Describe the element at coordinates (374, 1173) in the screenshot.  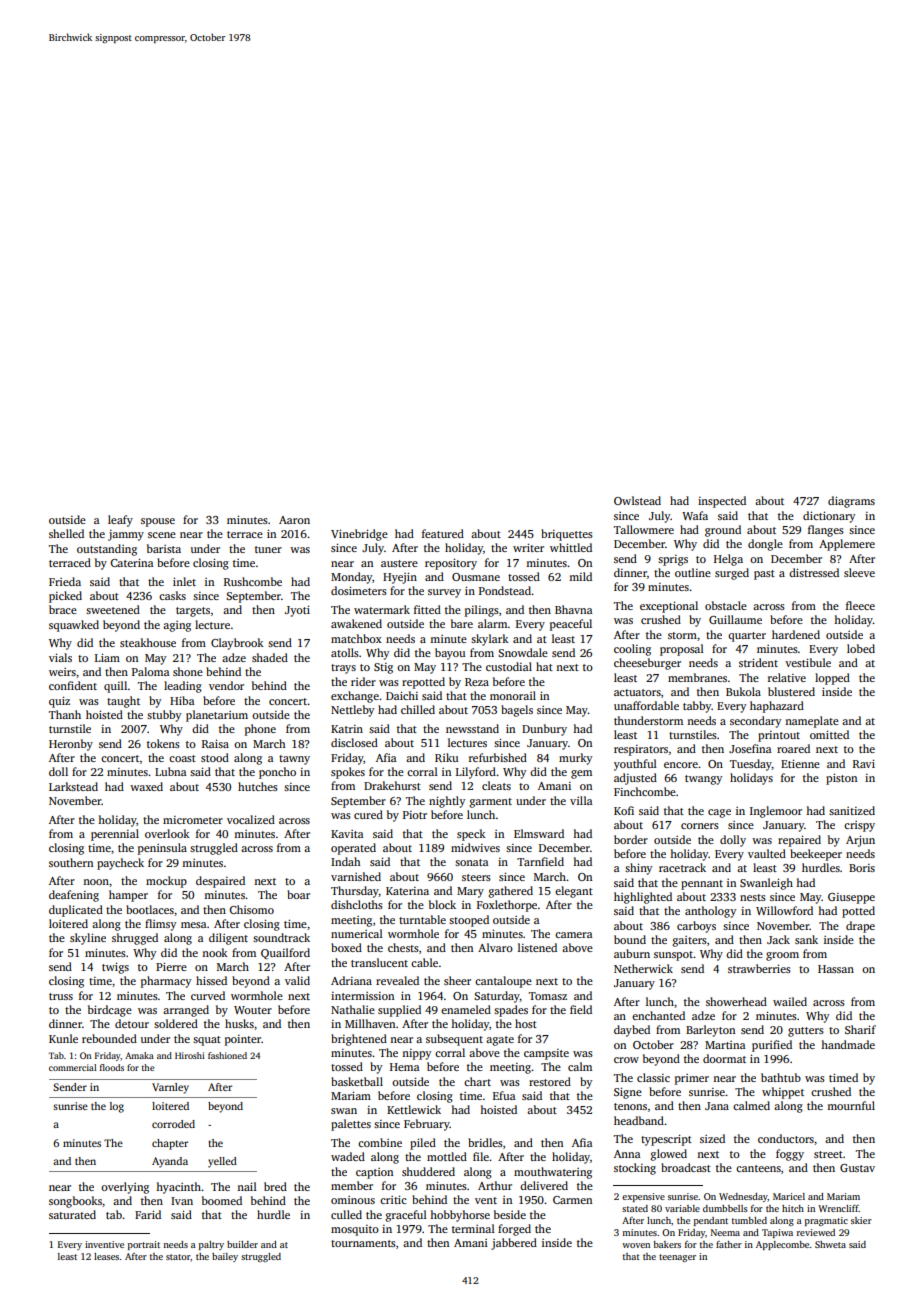
I see `caption` at that location.
